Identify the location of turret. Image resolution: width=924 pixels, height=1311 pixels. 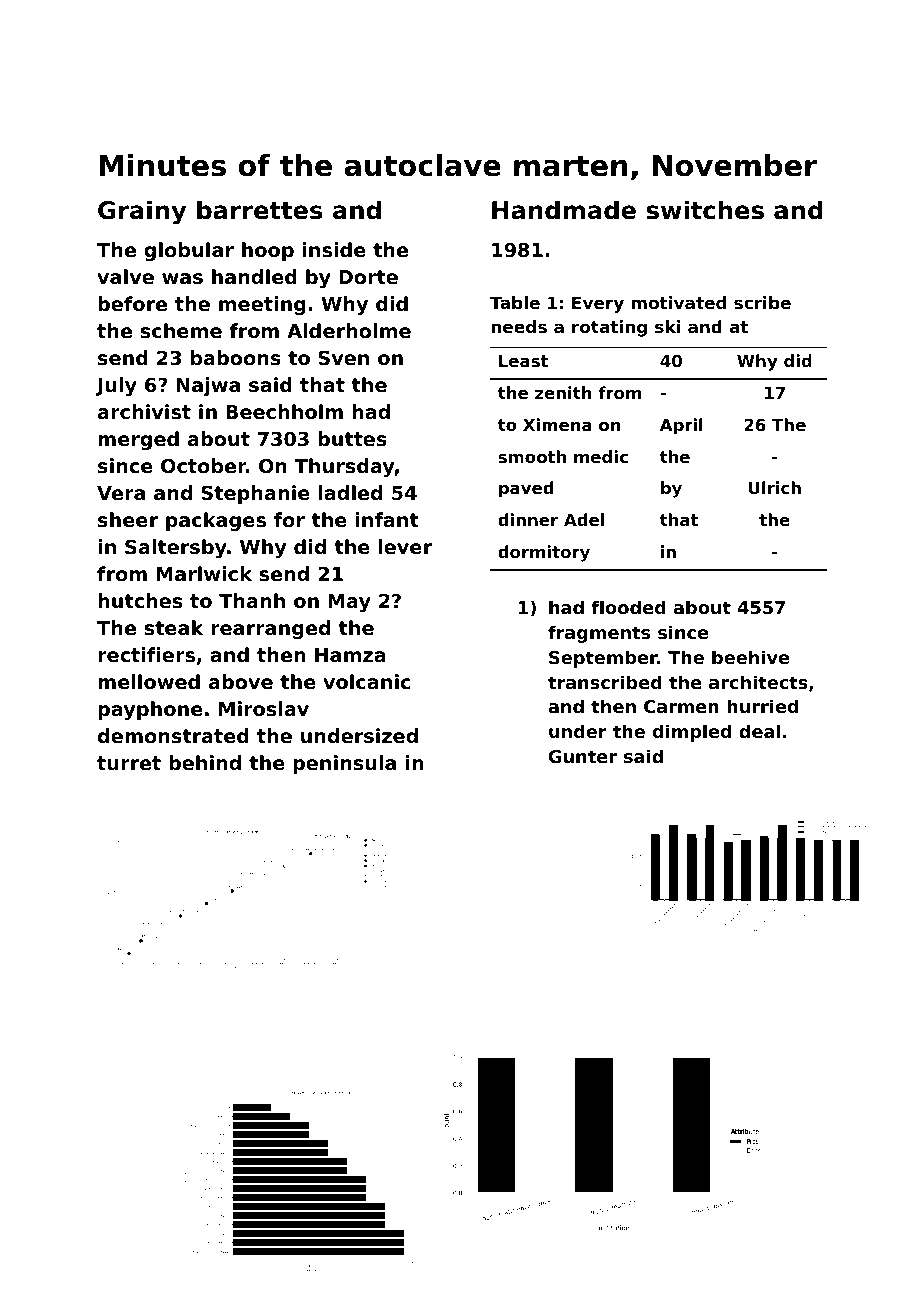
(129, 763).
